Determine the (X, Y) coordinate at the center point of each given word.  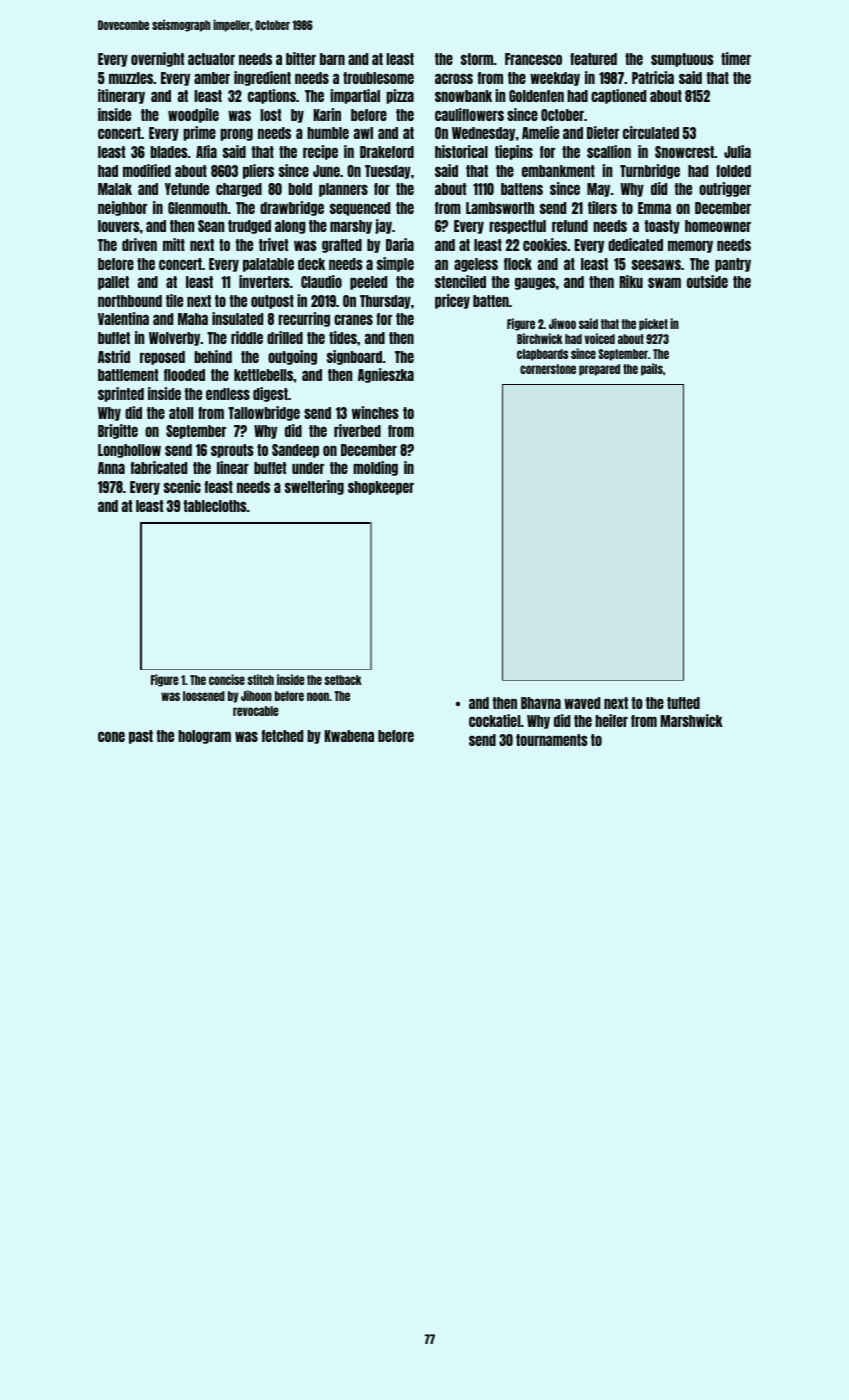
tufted (683, 703)
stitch (260, 679)
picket (653, 324)
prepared (599, 370)
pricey (452, 301)
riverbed (357, 430)
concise (227, 679)
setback (343, 680)
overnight (157, 59)
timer (736, 58)
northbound (130, 301)
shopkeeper (381, 488)
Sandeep (295, 451)
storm (477, 59)
